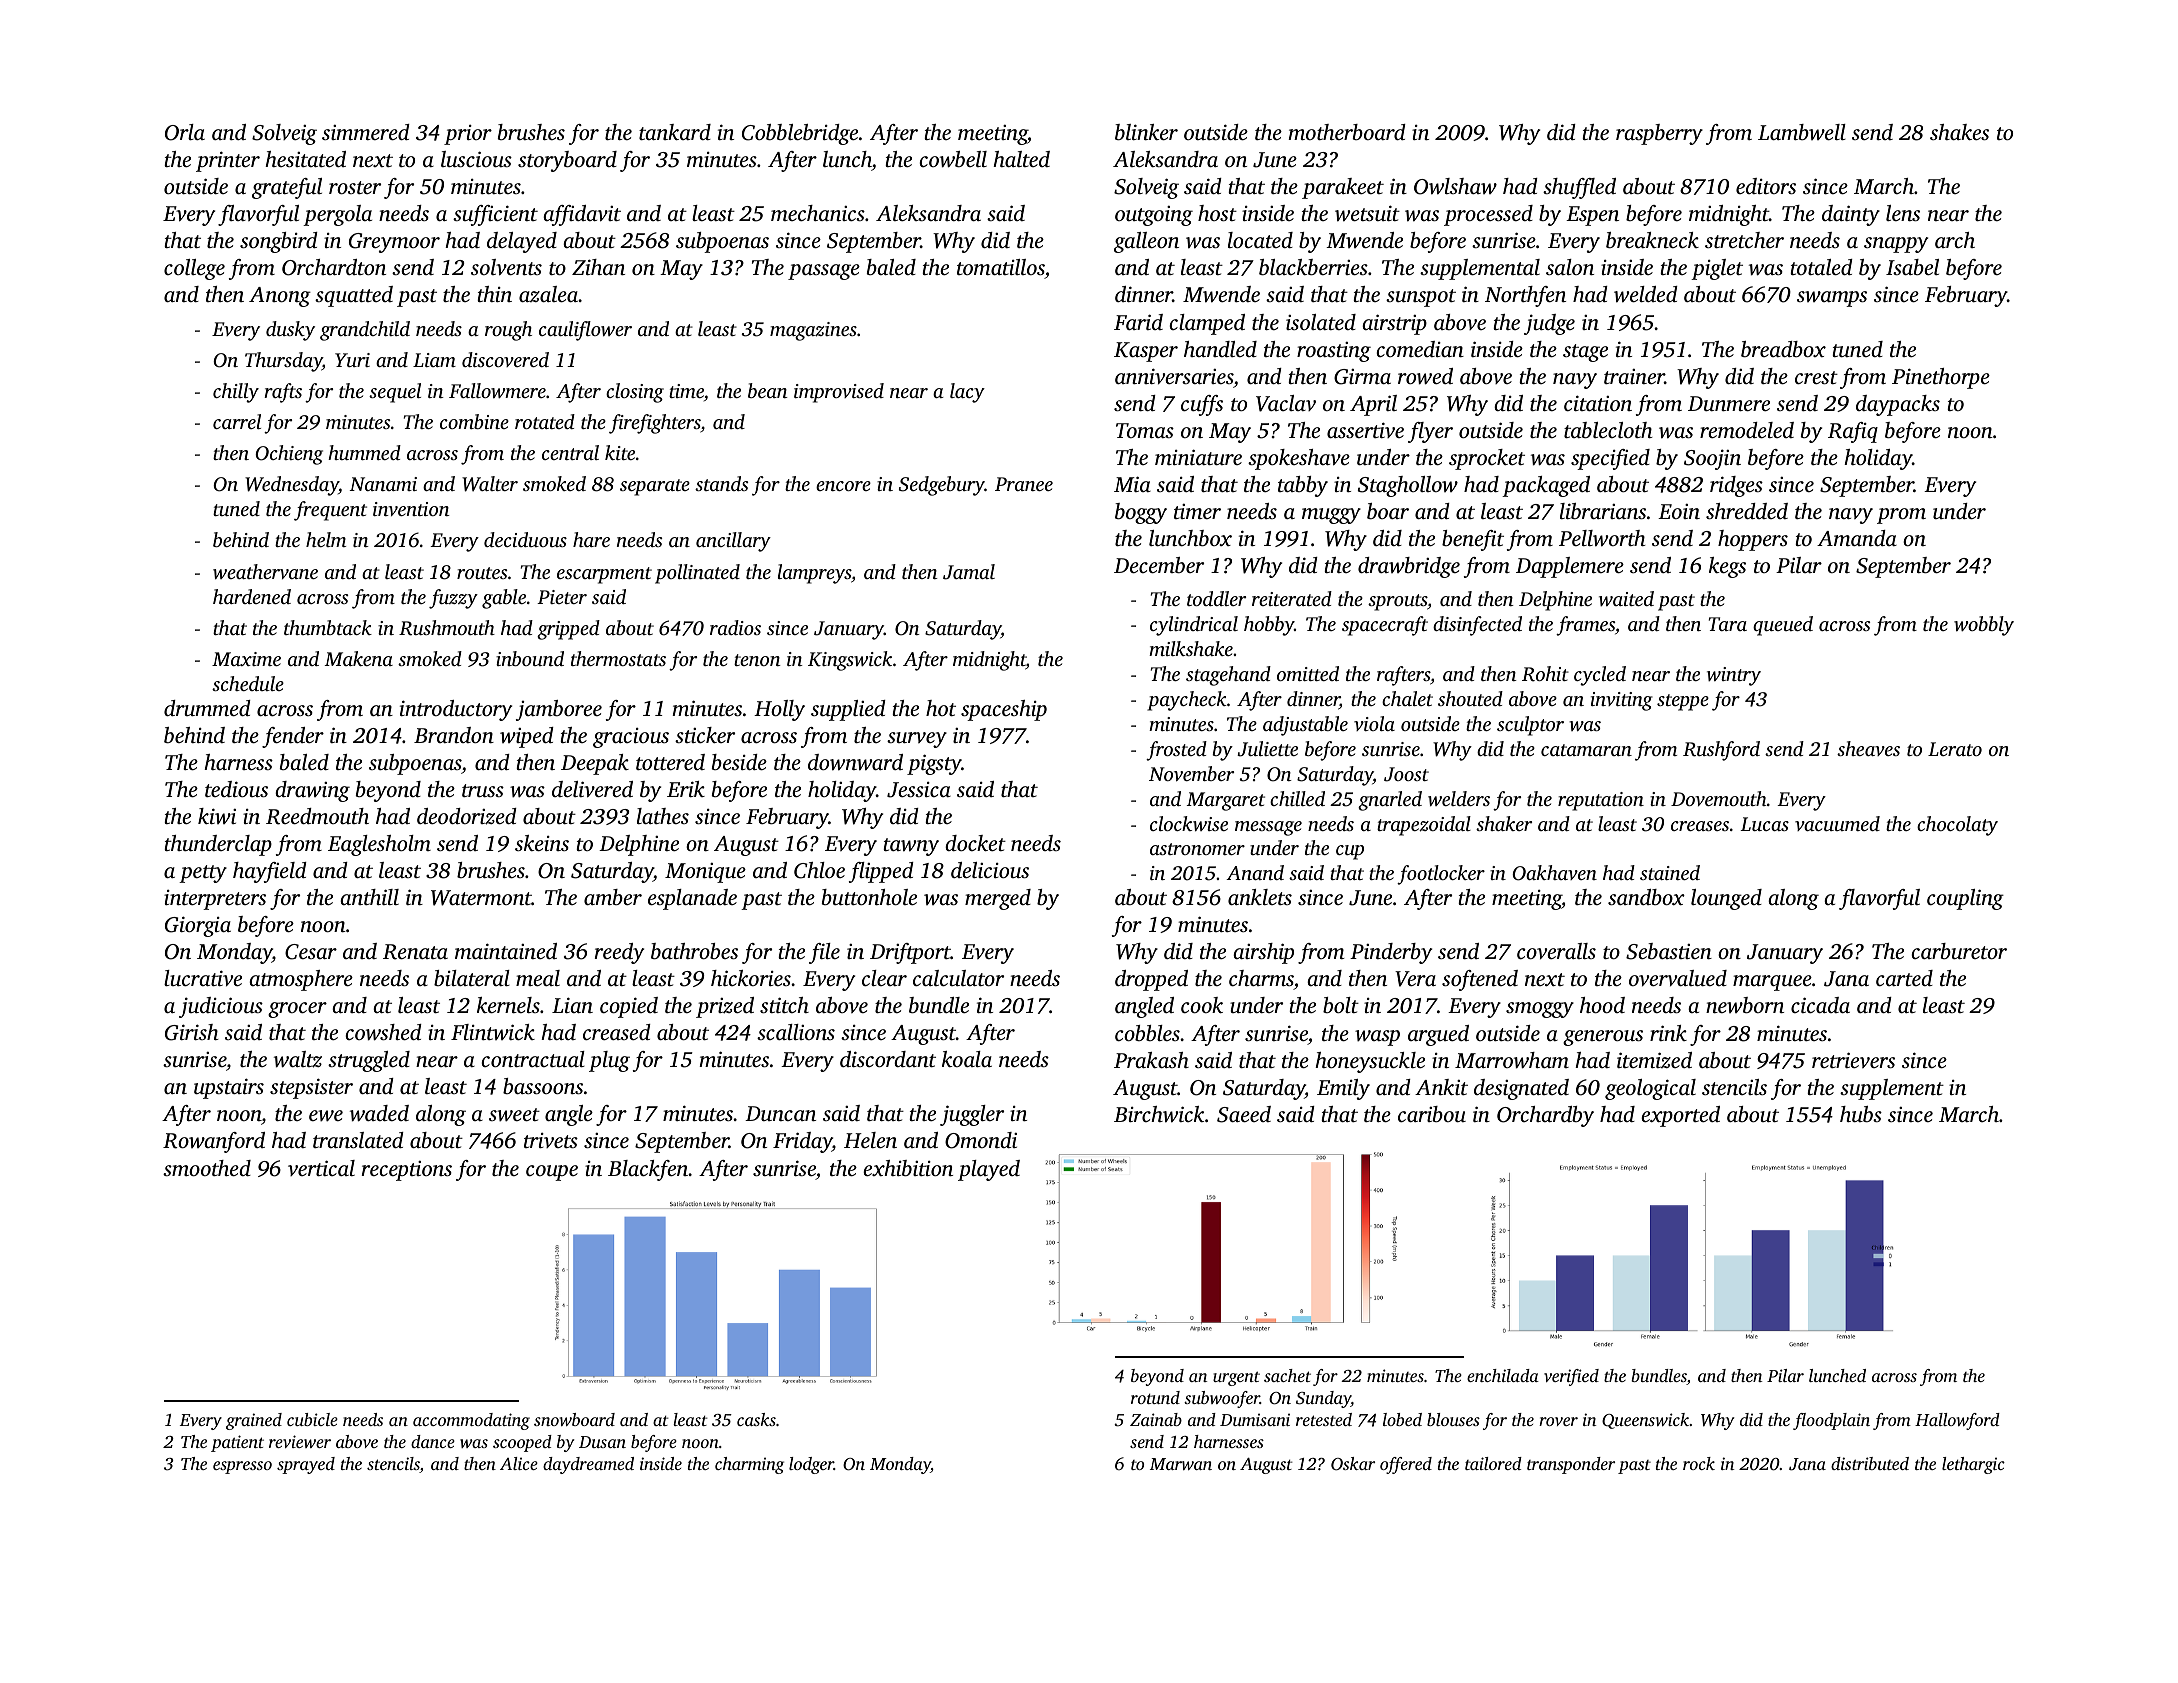 Image resolution: width=2178 pixels, height=1683 pixels. Describe the element at coordinates (471, 1421) in the document. I see `accommodating` at that location.
